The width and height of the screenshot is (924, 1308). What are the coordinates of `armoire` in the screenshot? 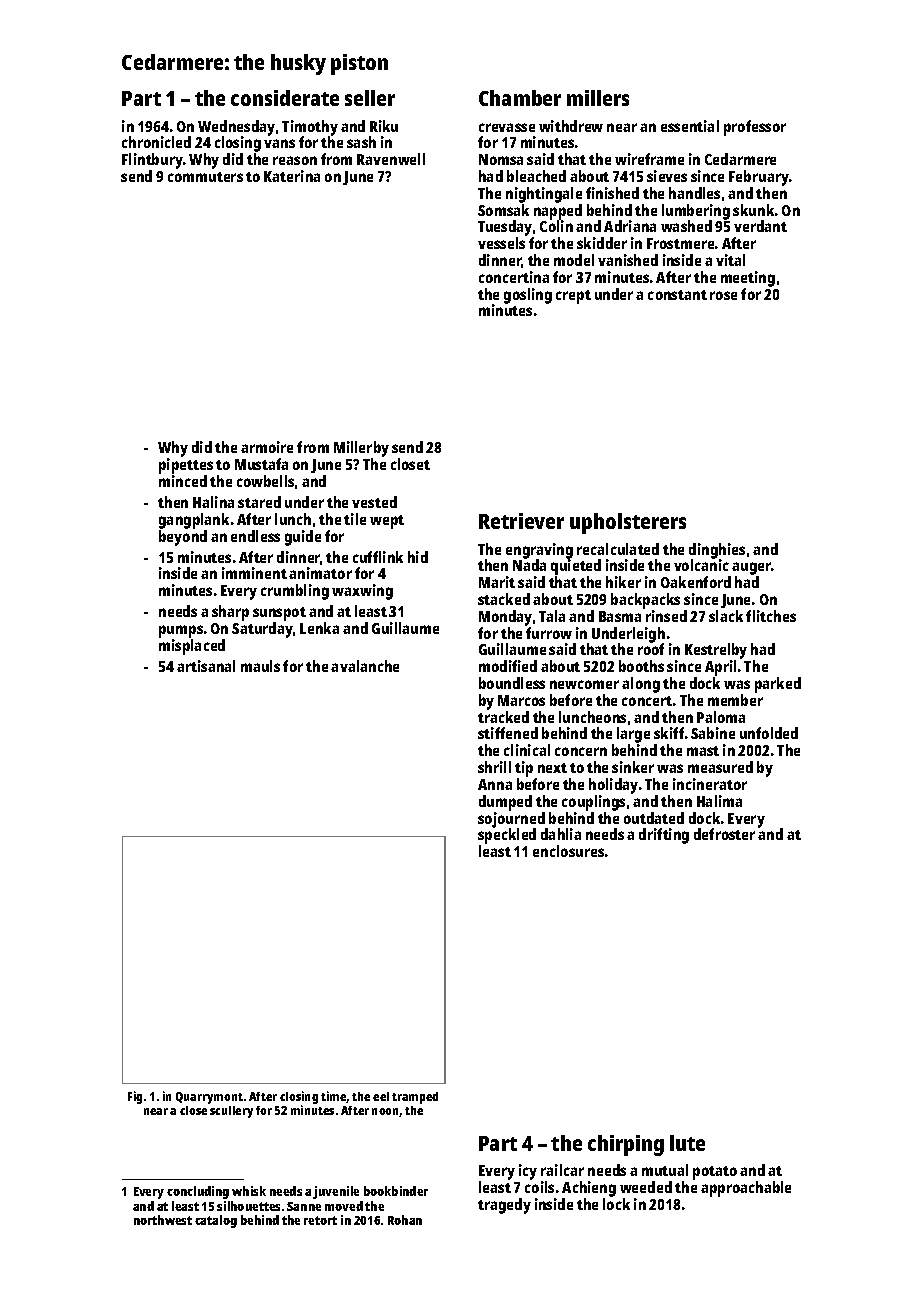 It's located at (267, 447).
